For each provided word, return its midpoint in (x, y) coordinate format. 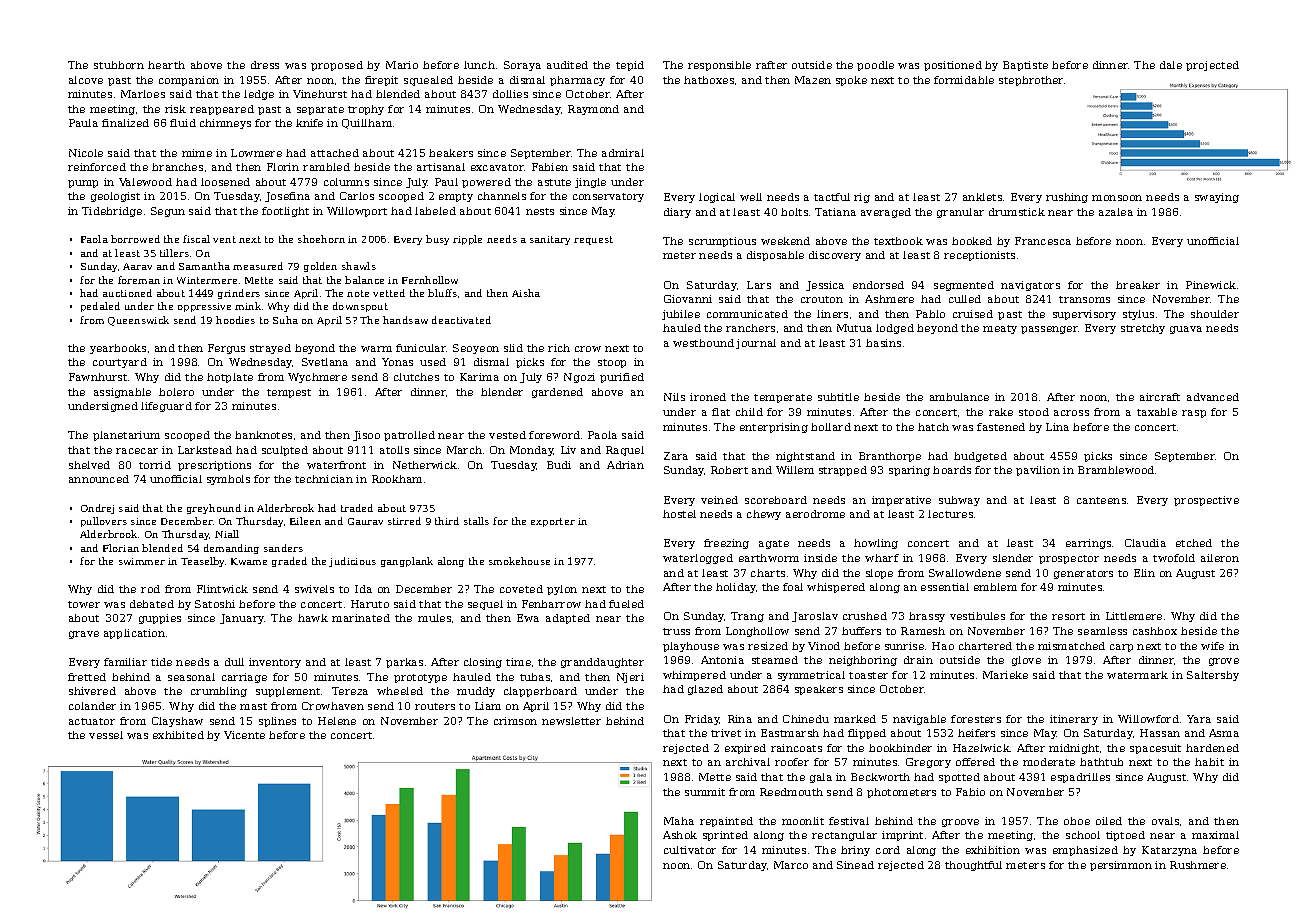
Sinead (855, 865)
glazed (705, 690)
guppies (160, 619)
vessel (106, 735)
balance (364, 280)
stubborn (119, 65)
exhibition (993, 850)
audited (567, 65)
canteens (1101, 500)
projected (1212, 66)
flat (721, 412)
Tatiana (835, 212)
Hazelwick (981, 748)
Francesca (1043, 241)
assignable (122, 393)
